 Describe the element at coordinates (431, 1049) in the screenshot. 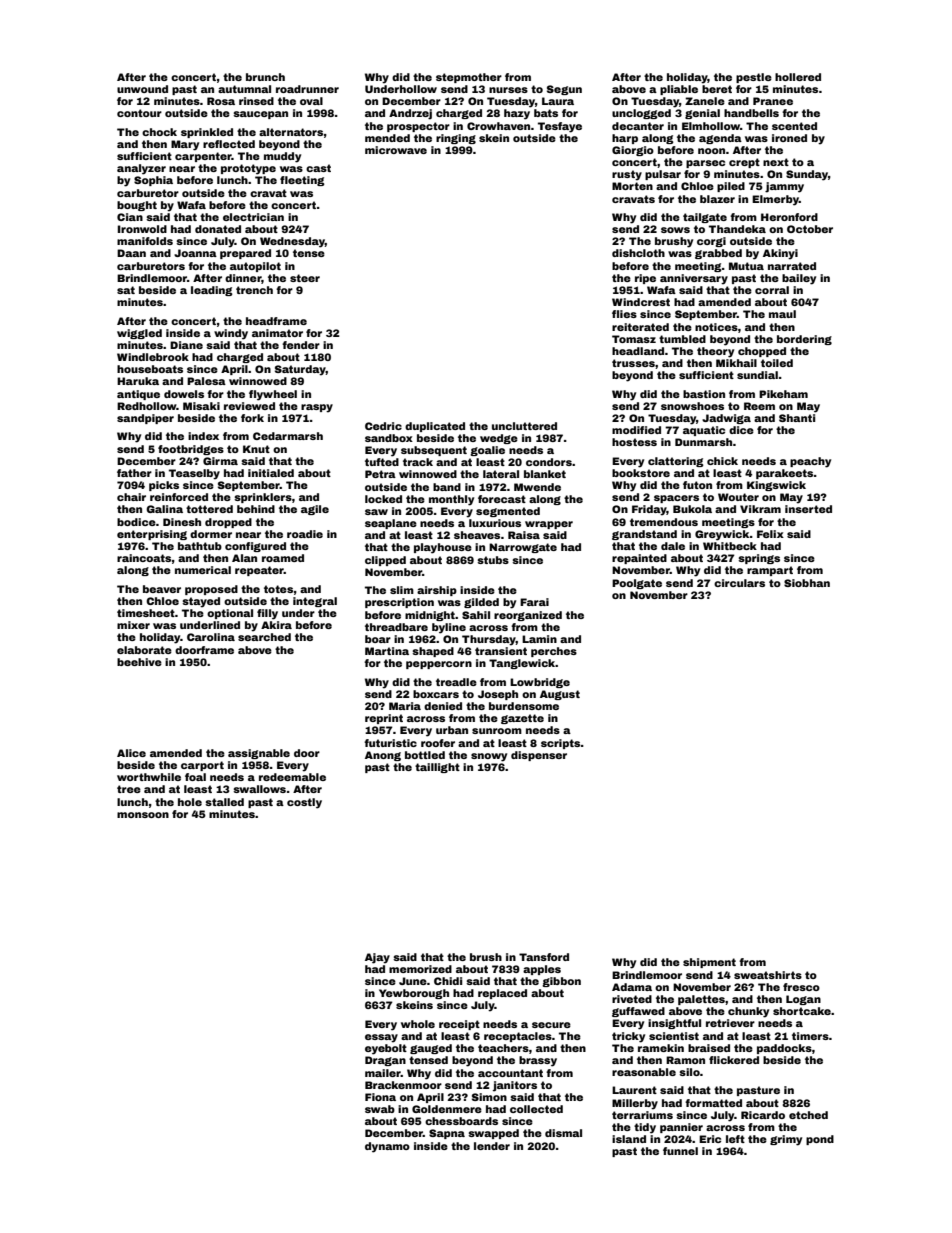

I see `gauged` at that location.
